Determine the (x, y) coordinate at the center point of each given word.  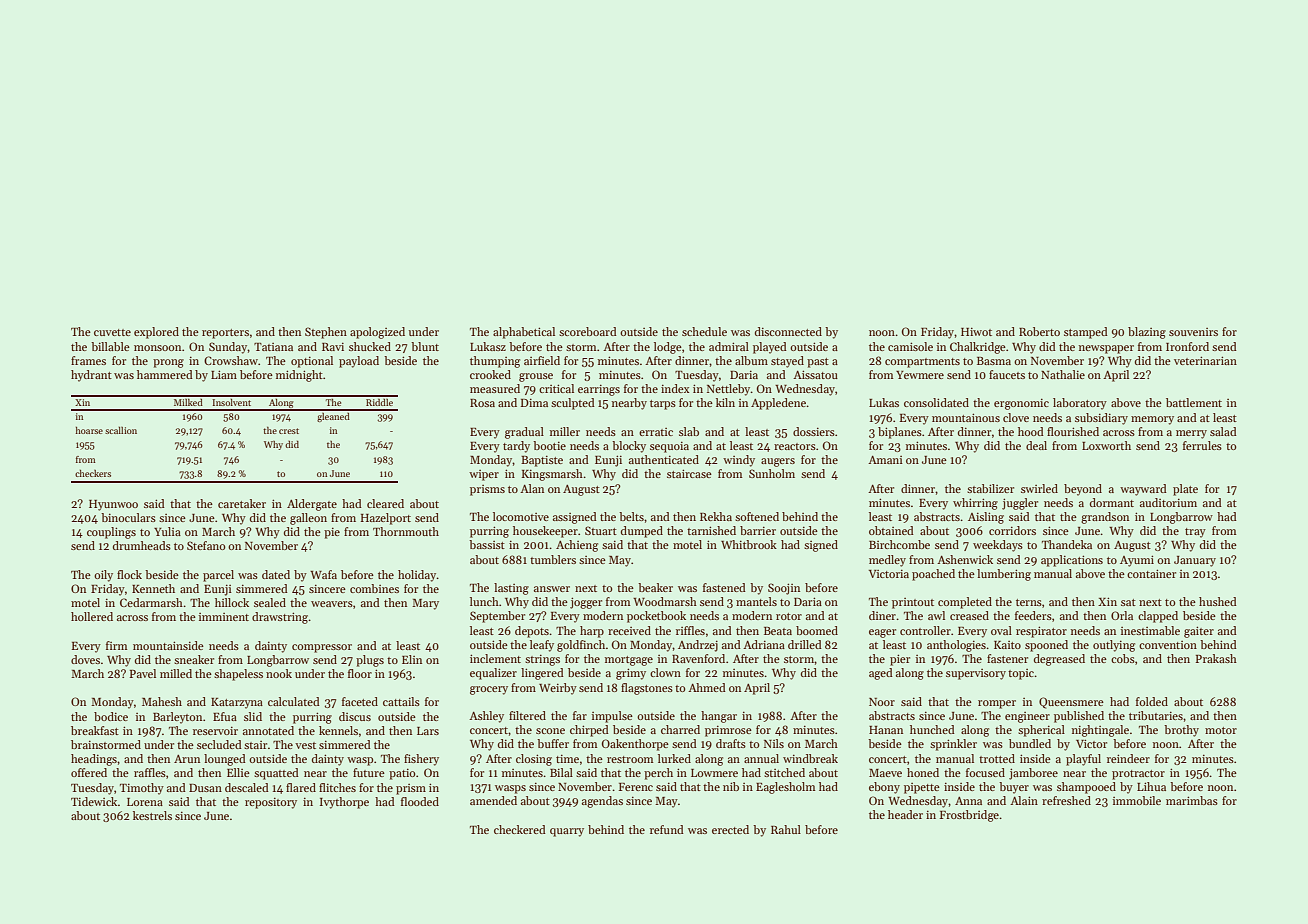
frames (88, 360)
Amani (885, 460)
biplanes (900, 433)
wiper (484, 475)
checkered (520, 829)
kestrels (152, 815)
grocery (489, 690)
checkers (93, 473)
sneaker (194, 659)
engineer (1027, 717)
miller (565, 431)
